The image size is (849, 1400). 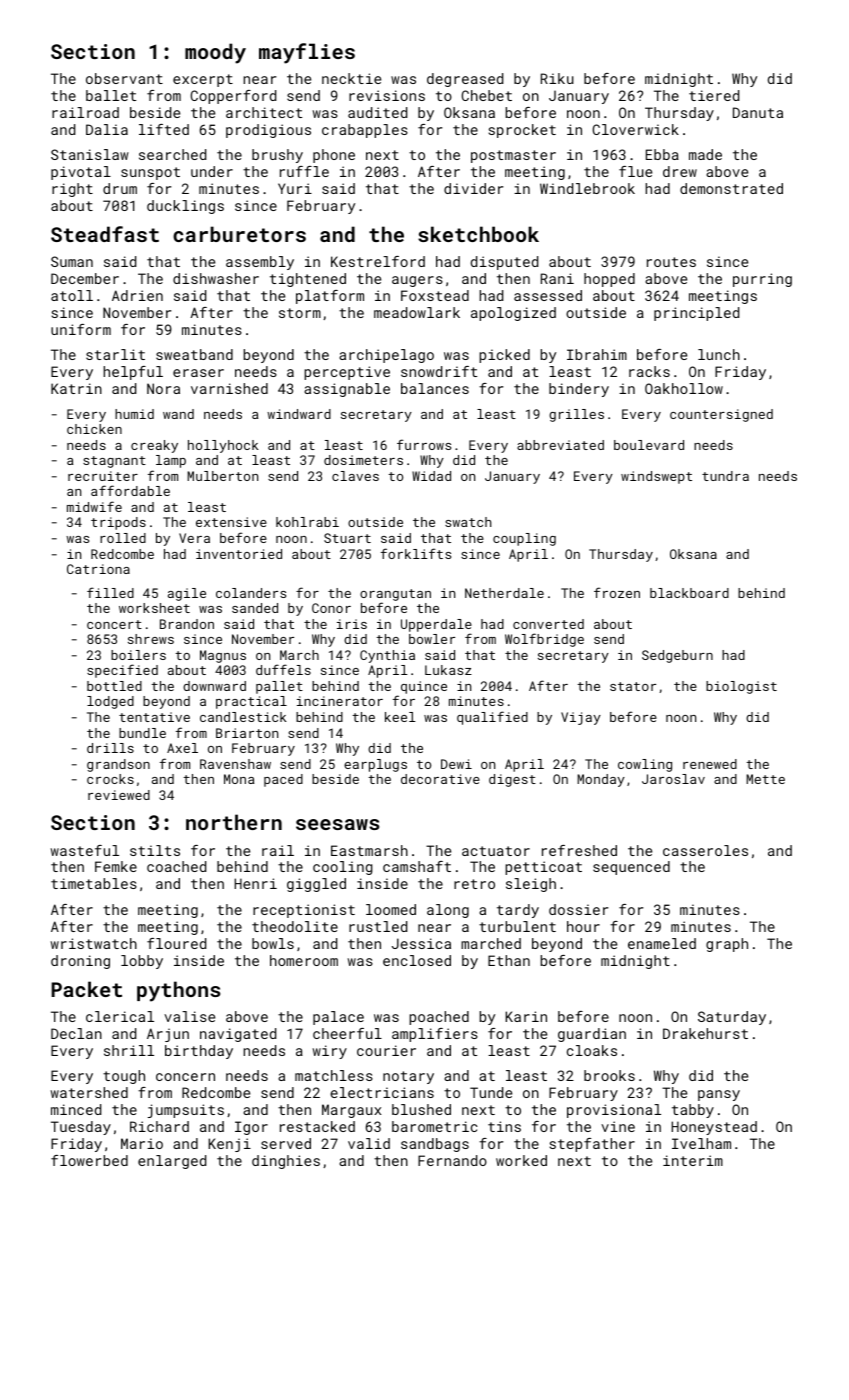 I want to click on enameled, so click(x=662, y=943).
